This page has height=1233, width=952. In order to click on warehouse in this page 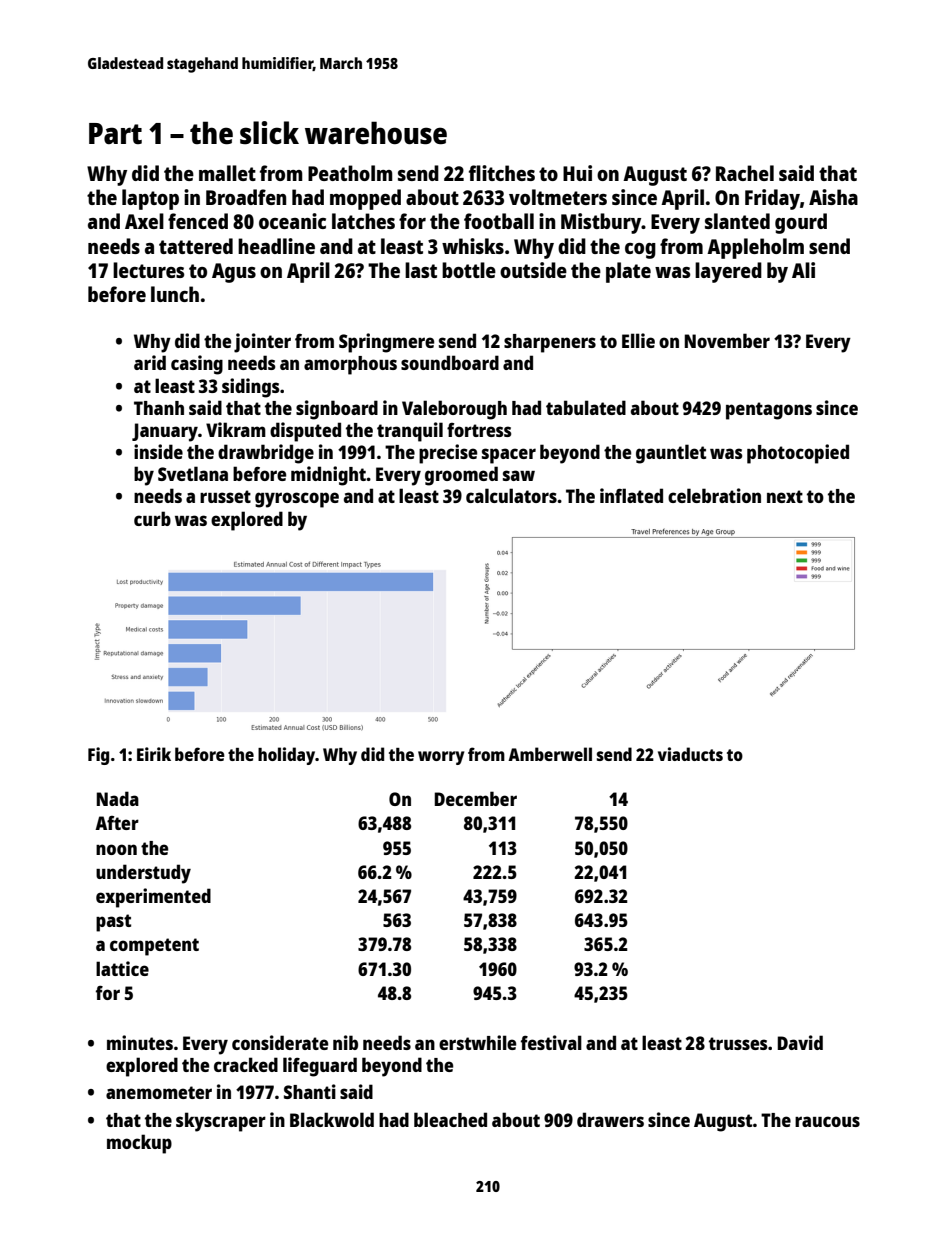, I will do `click(376, 133)`.
